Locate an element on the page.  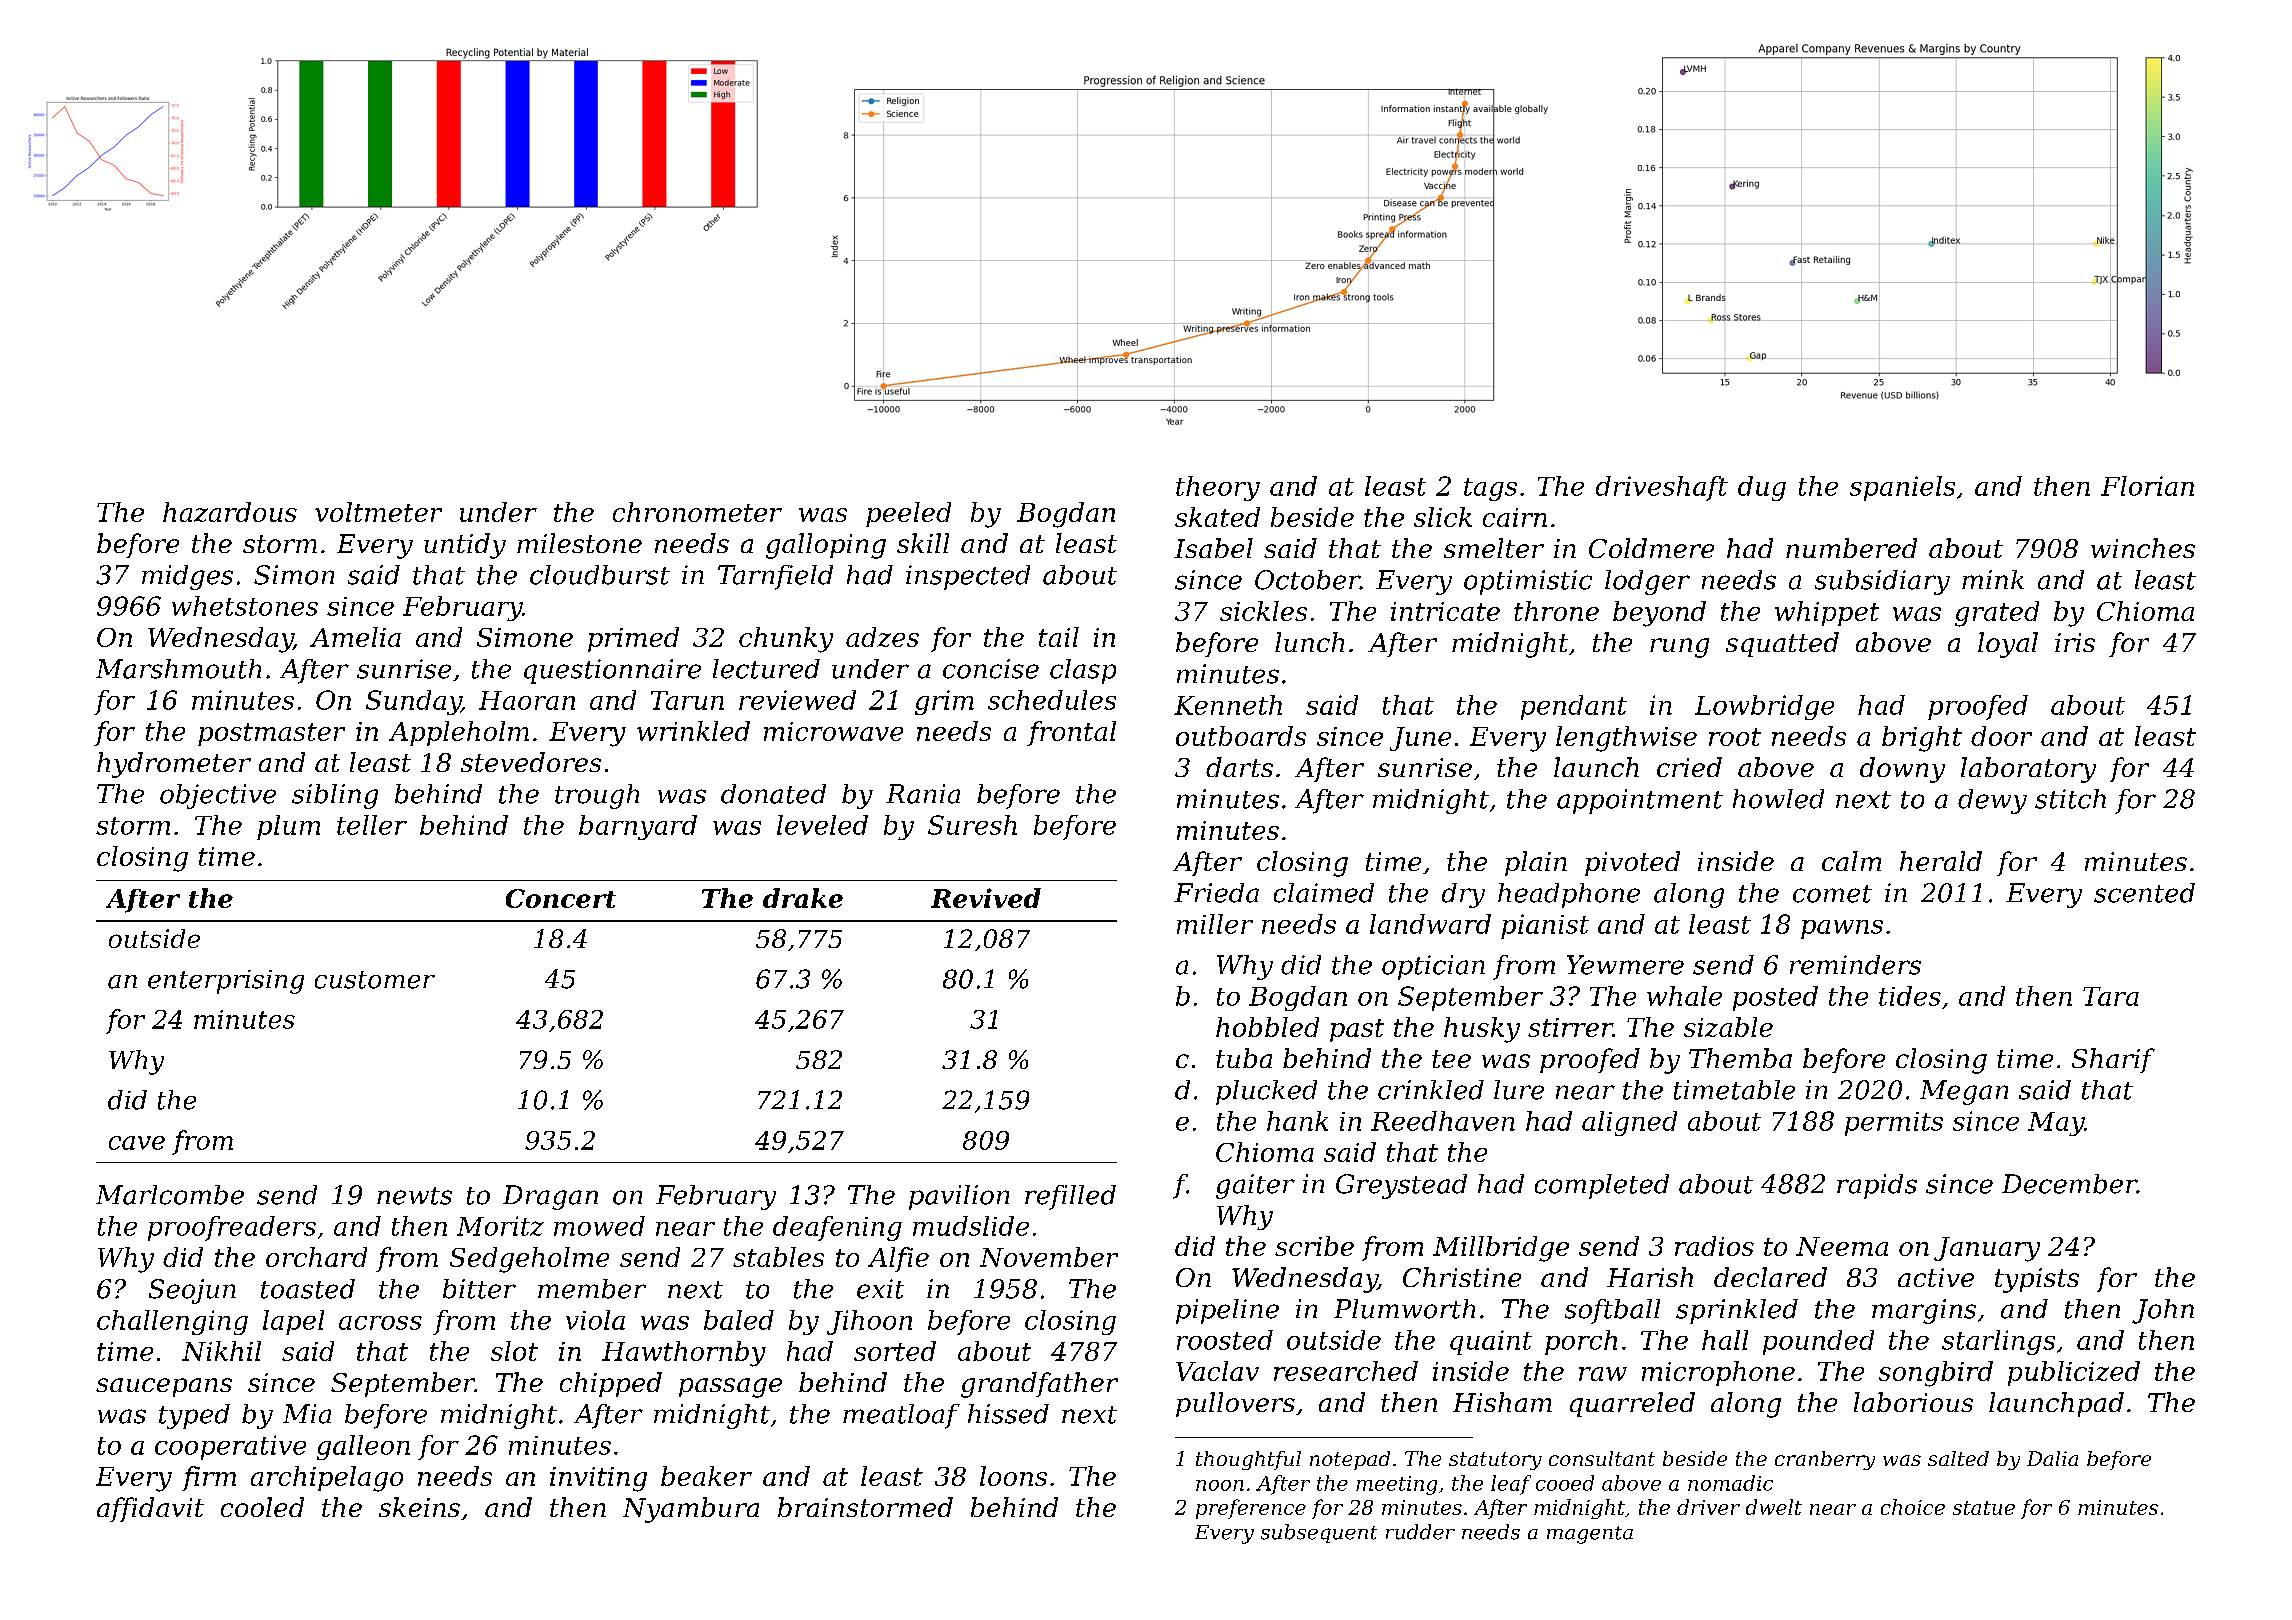
sickles is located at coordinates (1263, 611).
